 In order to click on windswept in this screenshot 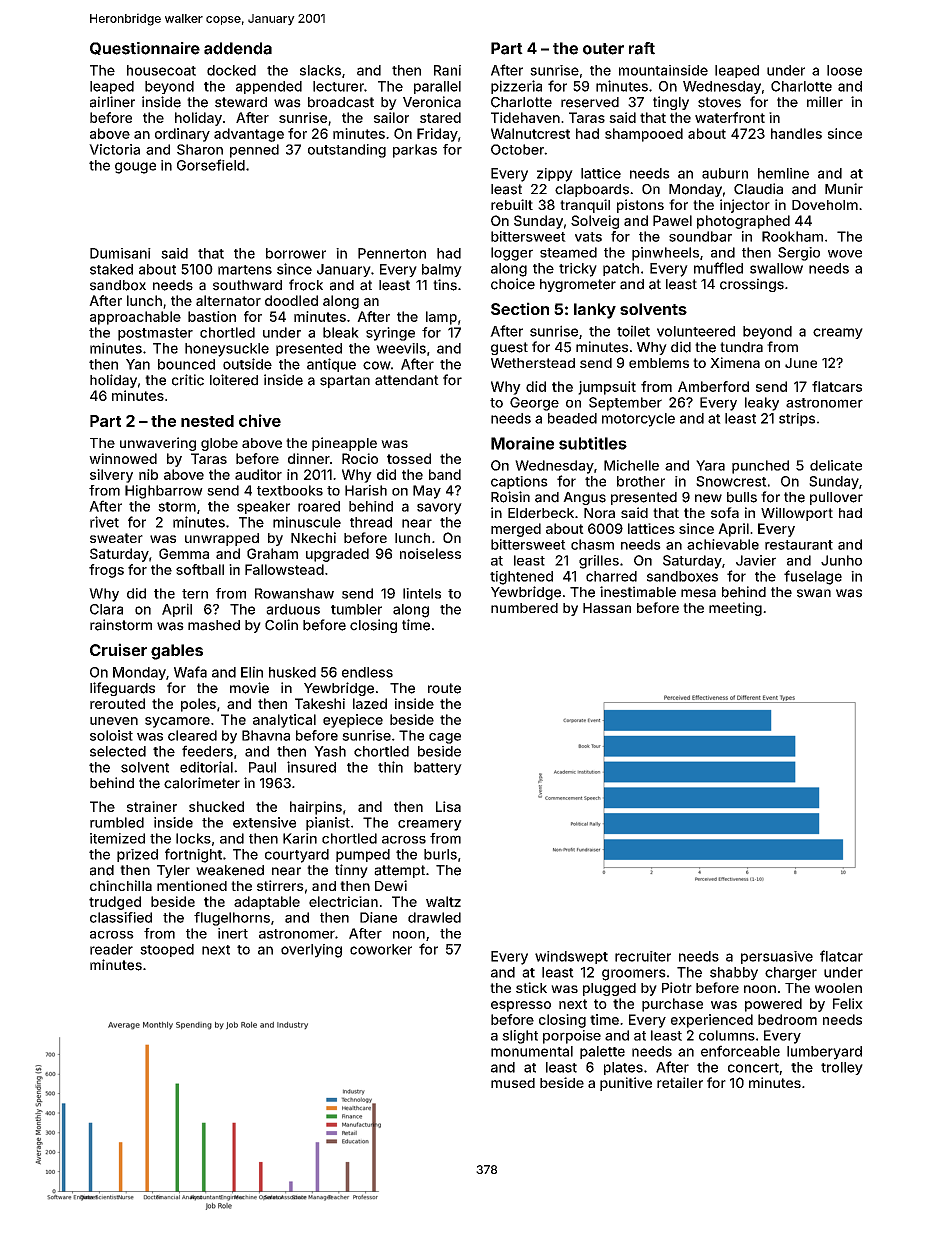, I will do `click(571, 957)`.
